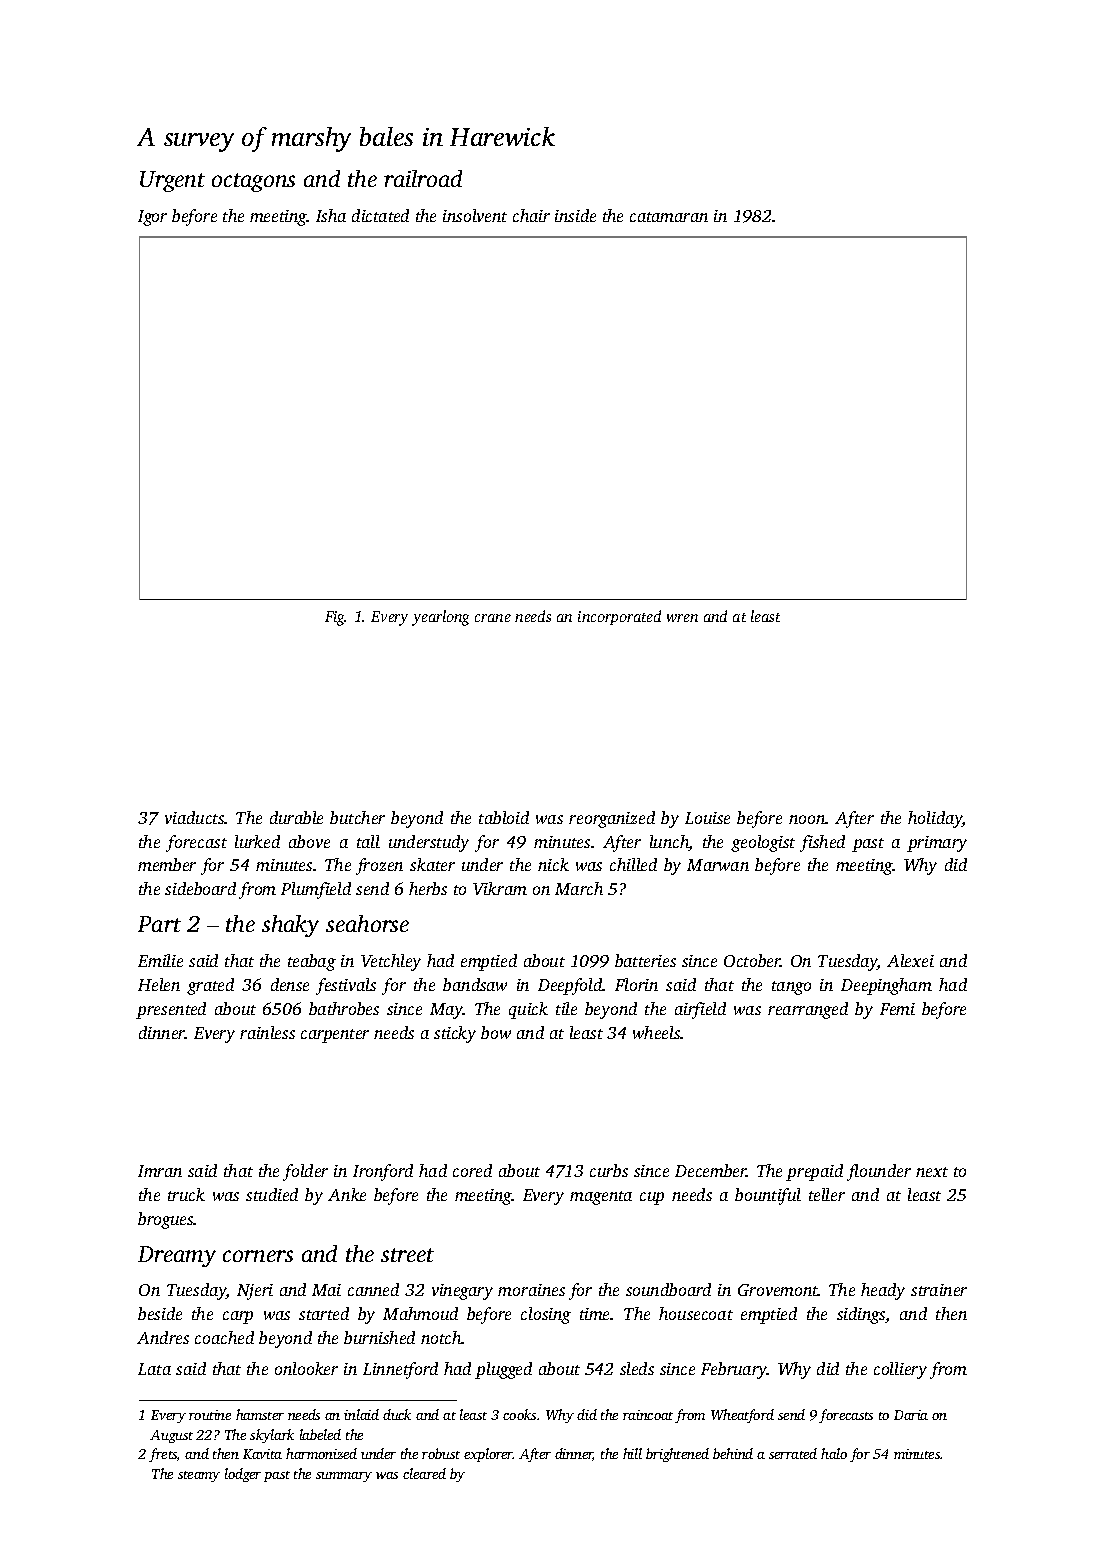 This image has width=1106, height=1564. Describe the element at coordinates (834, 1453) in the image. I see `halo` at that location.
